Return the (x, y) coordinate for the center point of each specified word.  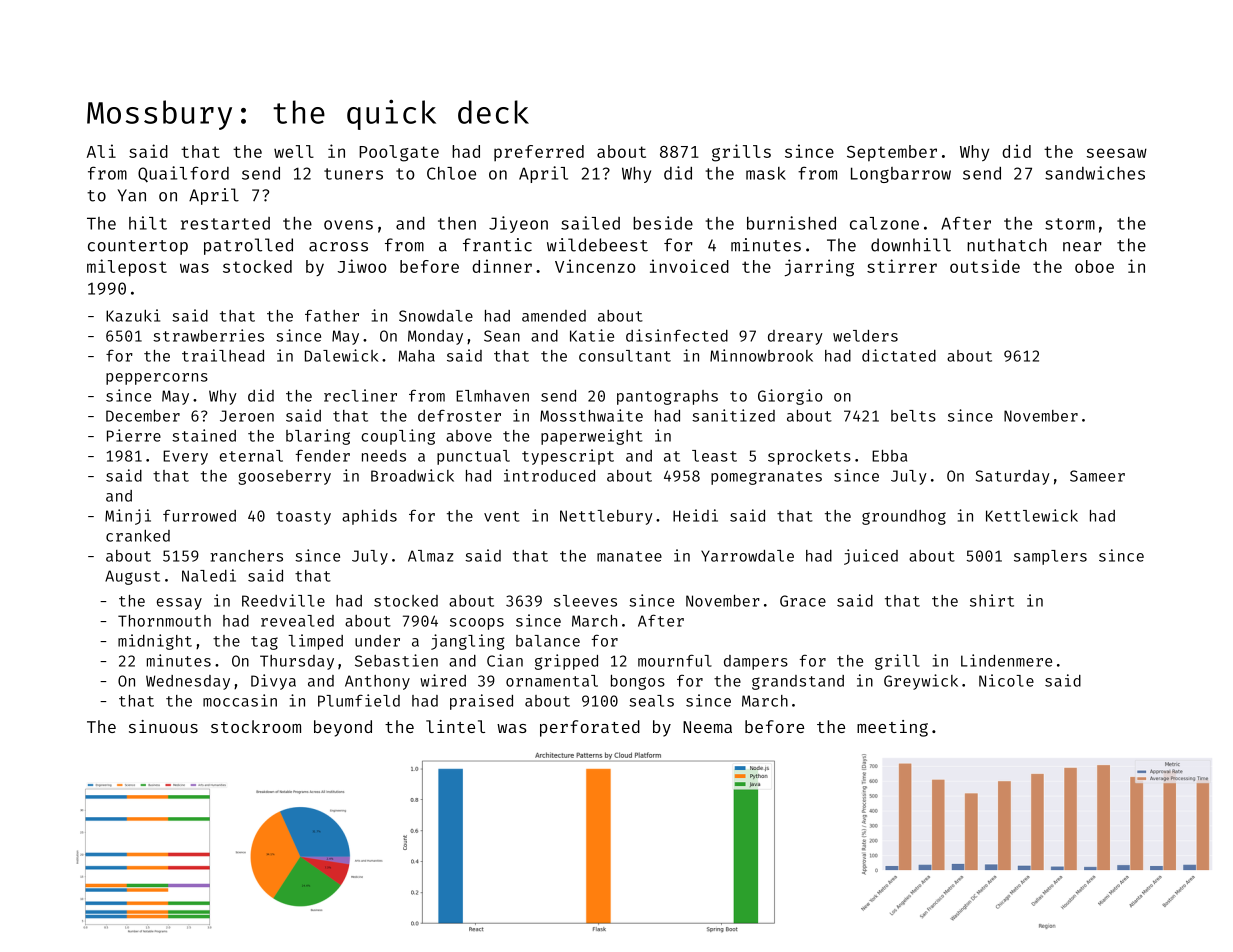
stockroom (256, 726)
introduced (549, 475)
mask (766, 173)
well (294, 151)
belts (913, 416)
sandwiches (1095, 173)
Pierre (134, 435)
